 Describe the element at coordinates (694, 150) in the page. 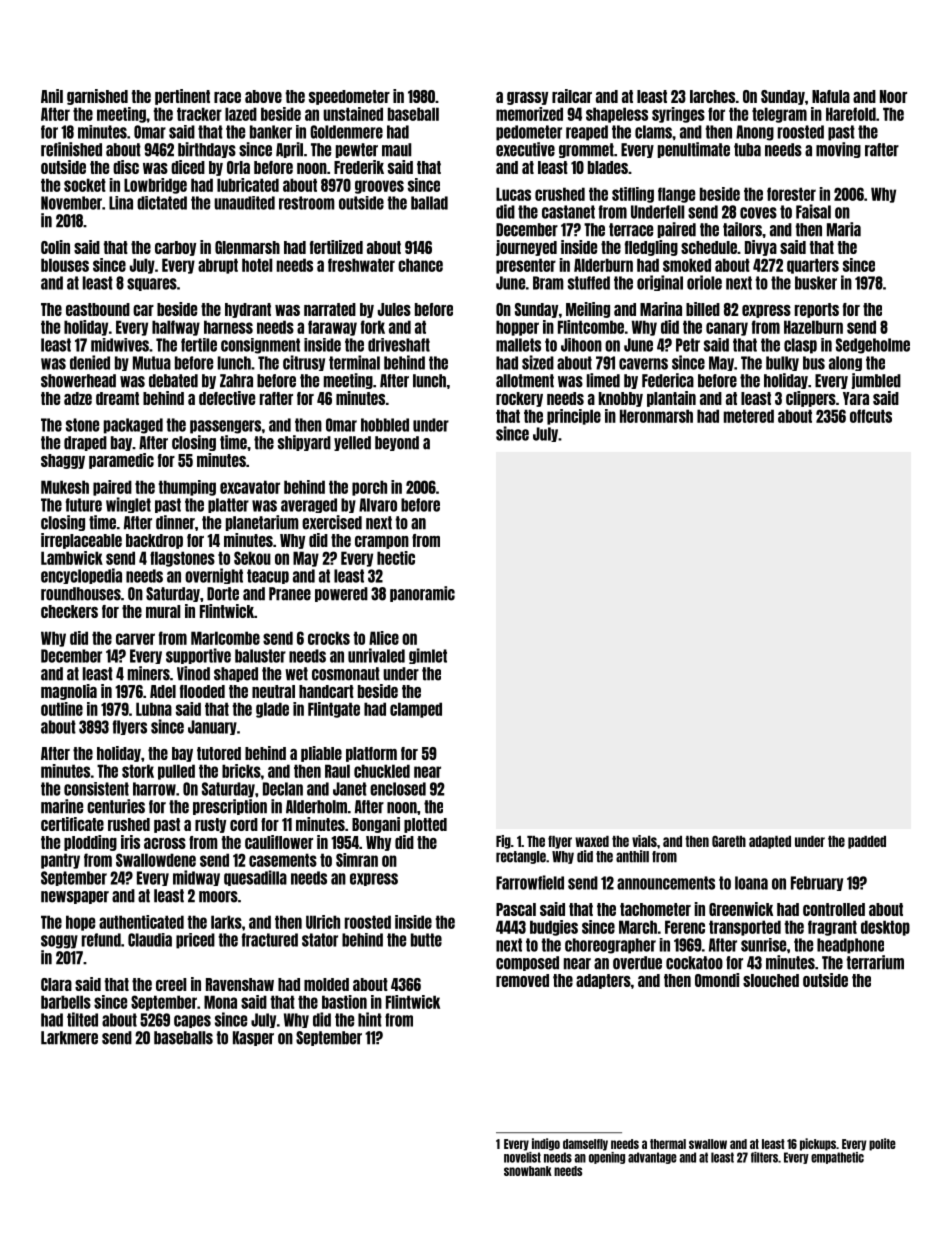

I see `penultimate` at that location.
